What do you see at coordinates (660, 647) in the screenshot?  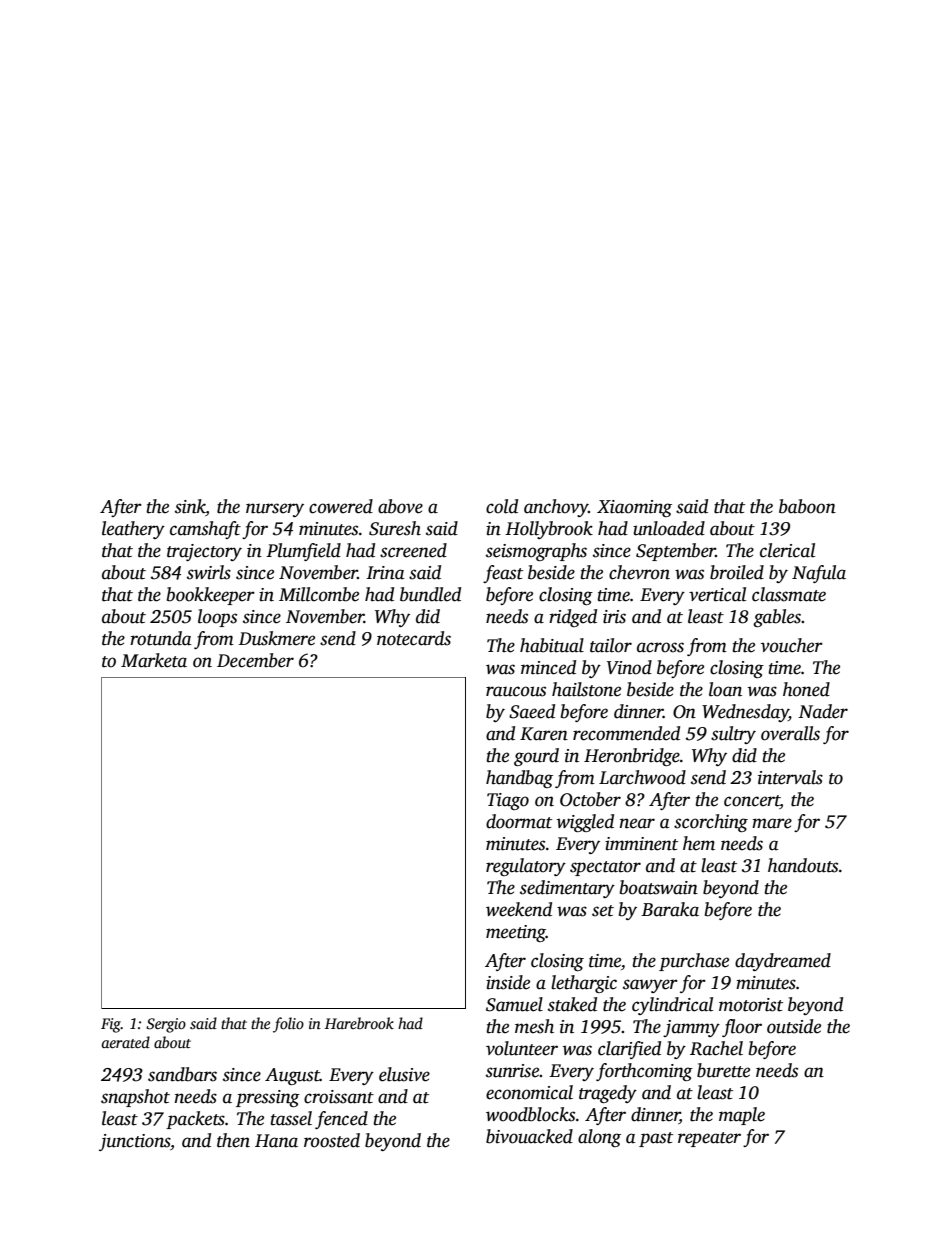 I see `across` at bounding box center [660, 647].
